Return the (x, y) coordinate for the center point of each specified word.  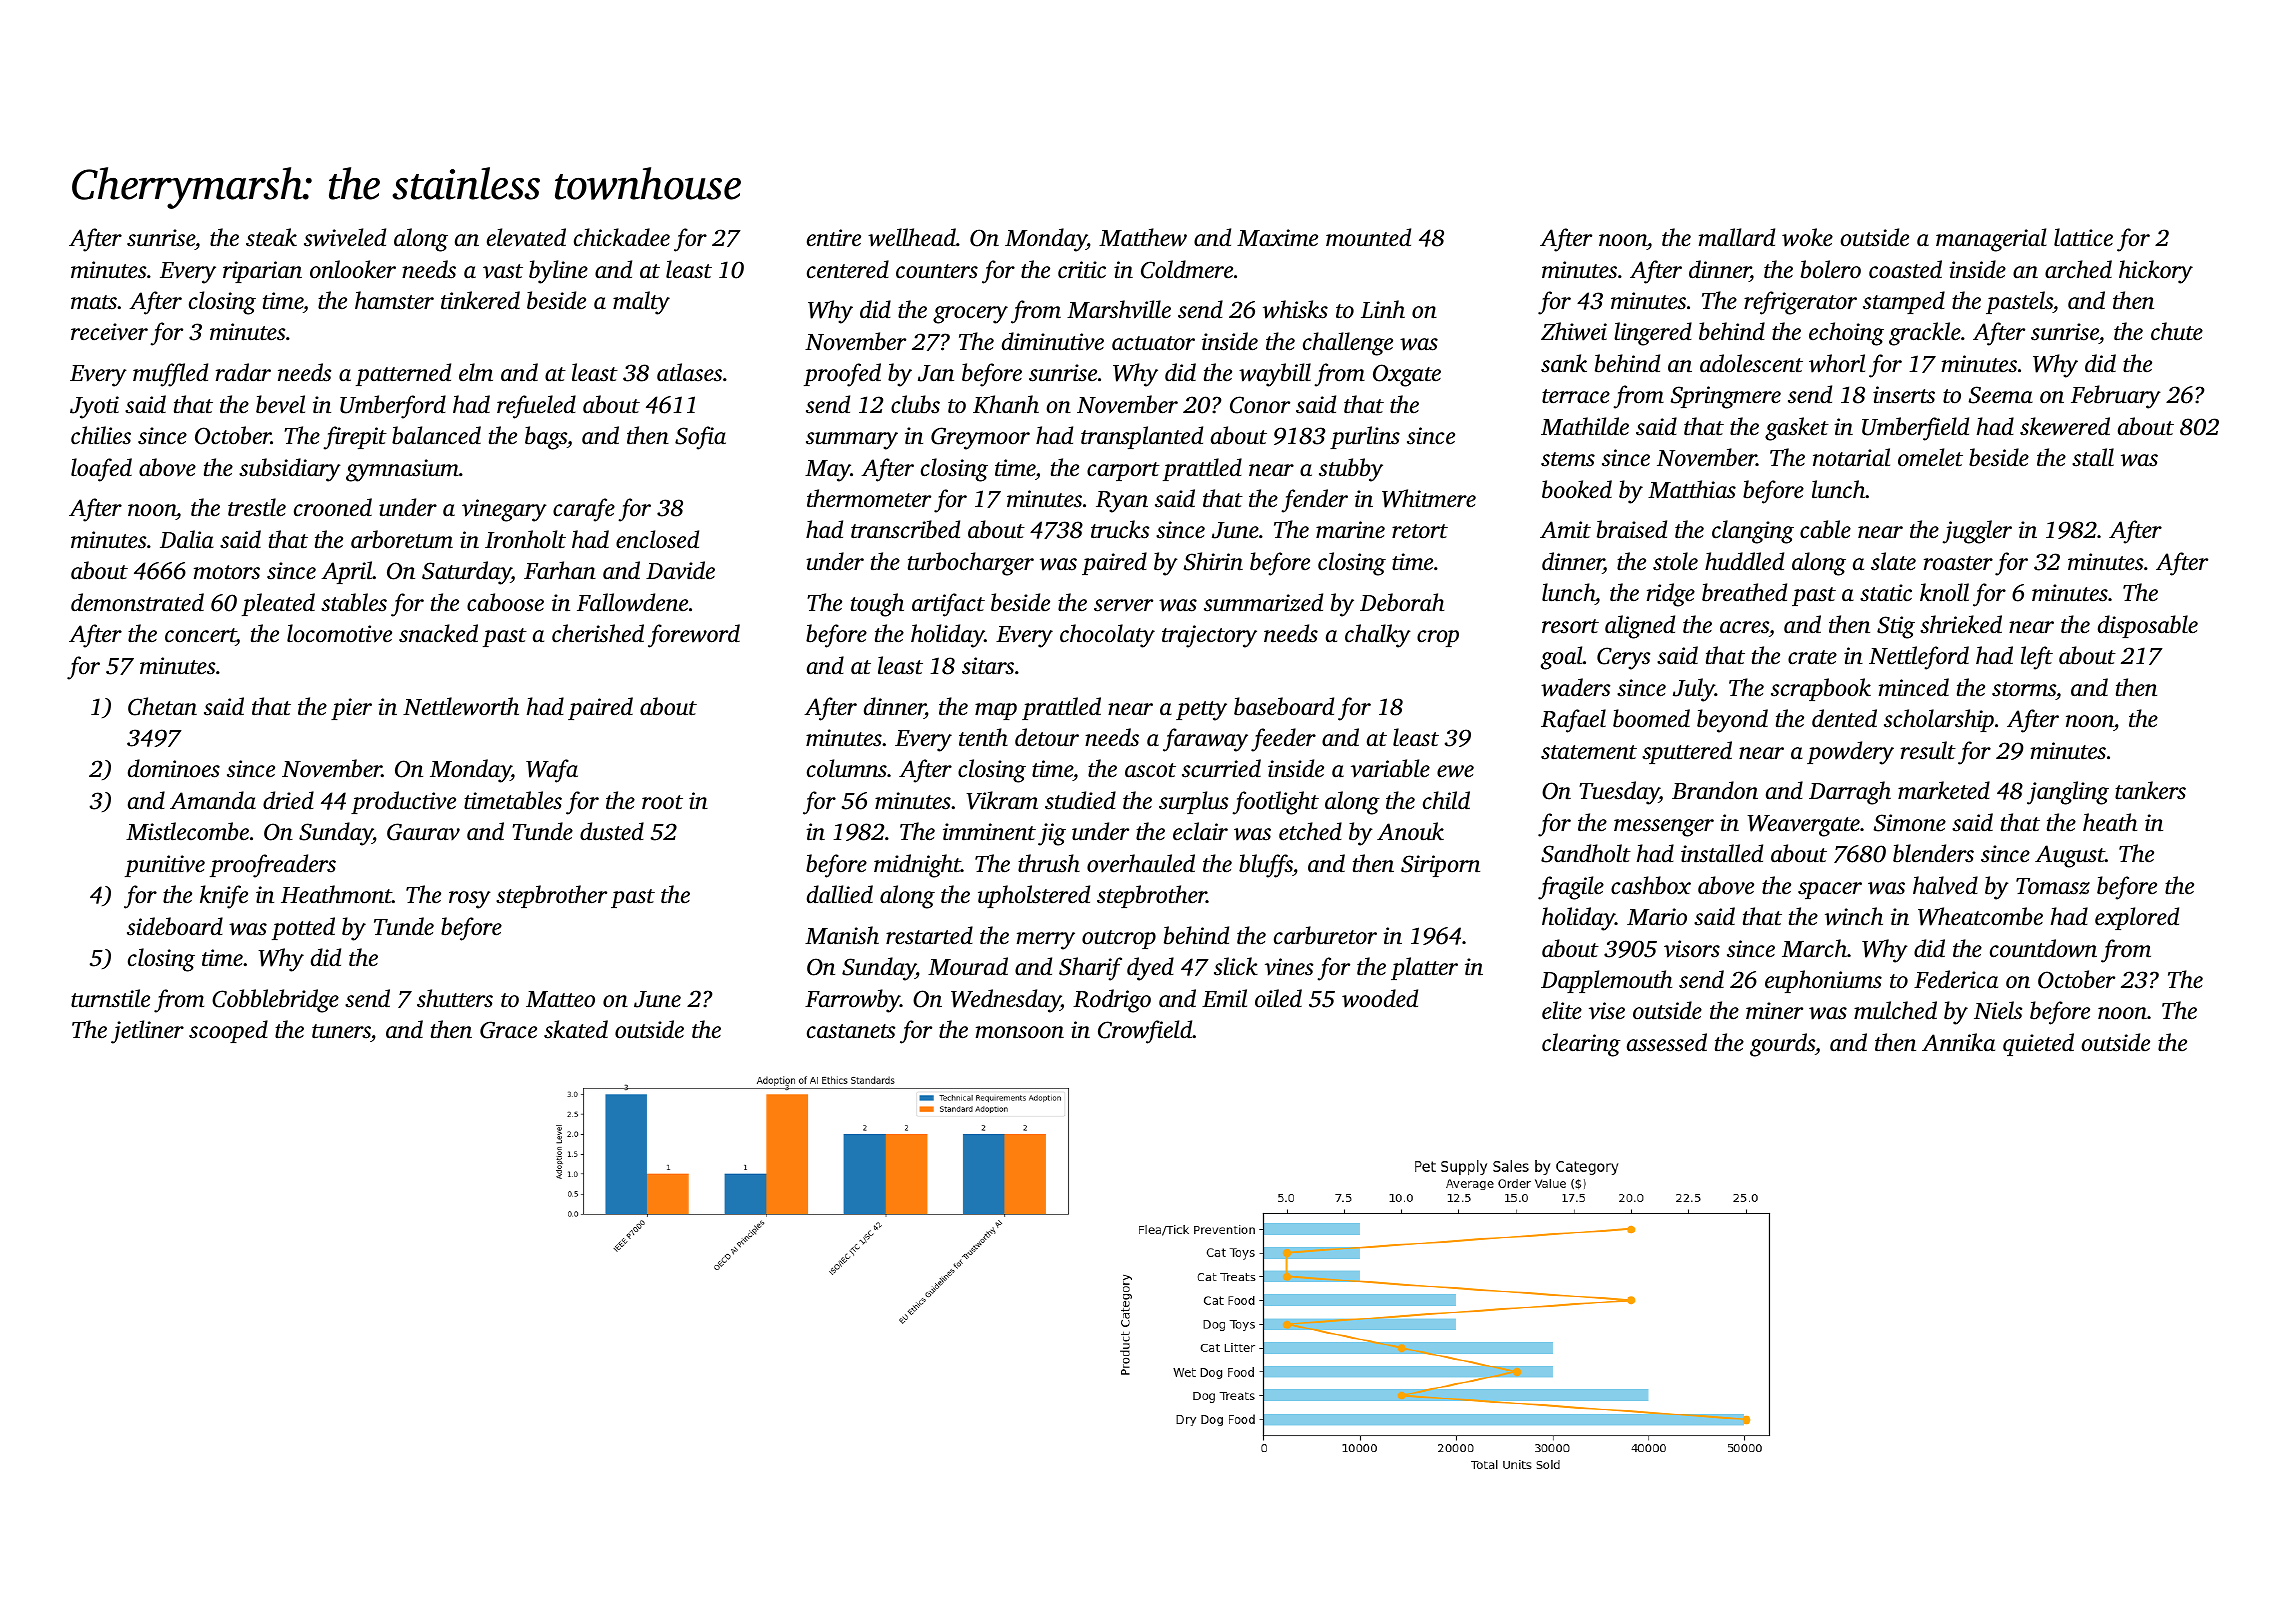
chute (2177, 331)
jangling (2068, 793)
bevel (280, 404)
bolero (1831, 269)
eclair (1200, 831)
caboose (505, 602)
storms (2024, 689)
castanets (851, 1031)
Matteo (560, 999)
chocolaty (1107, 636)
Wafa (552, 771)
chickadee (622, 237)
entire (834, 238)
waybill (1275, 375)
